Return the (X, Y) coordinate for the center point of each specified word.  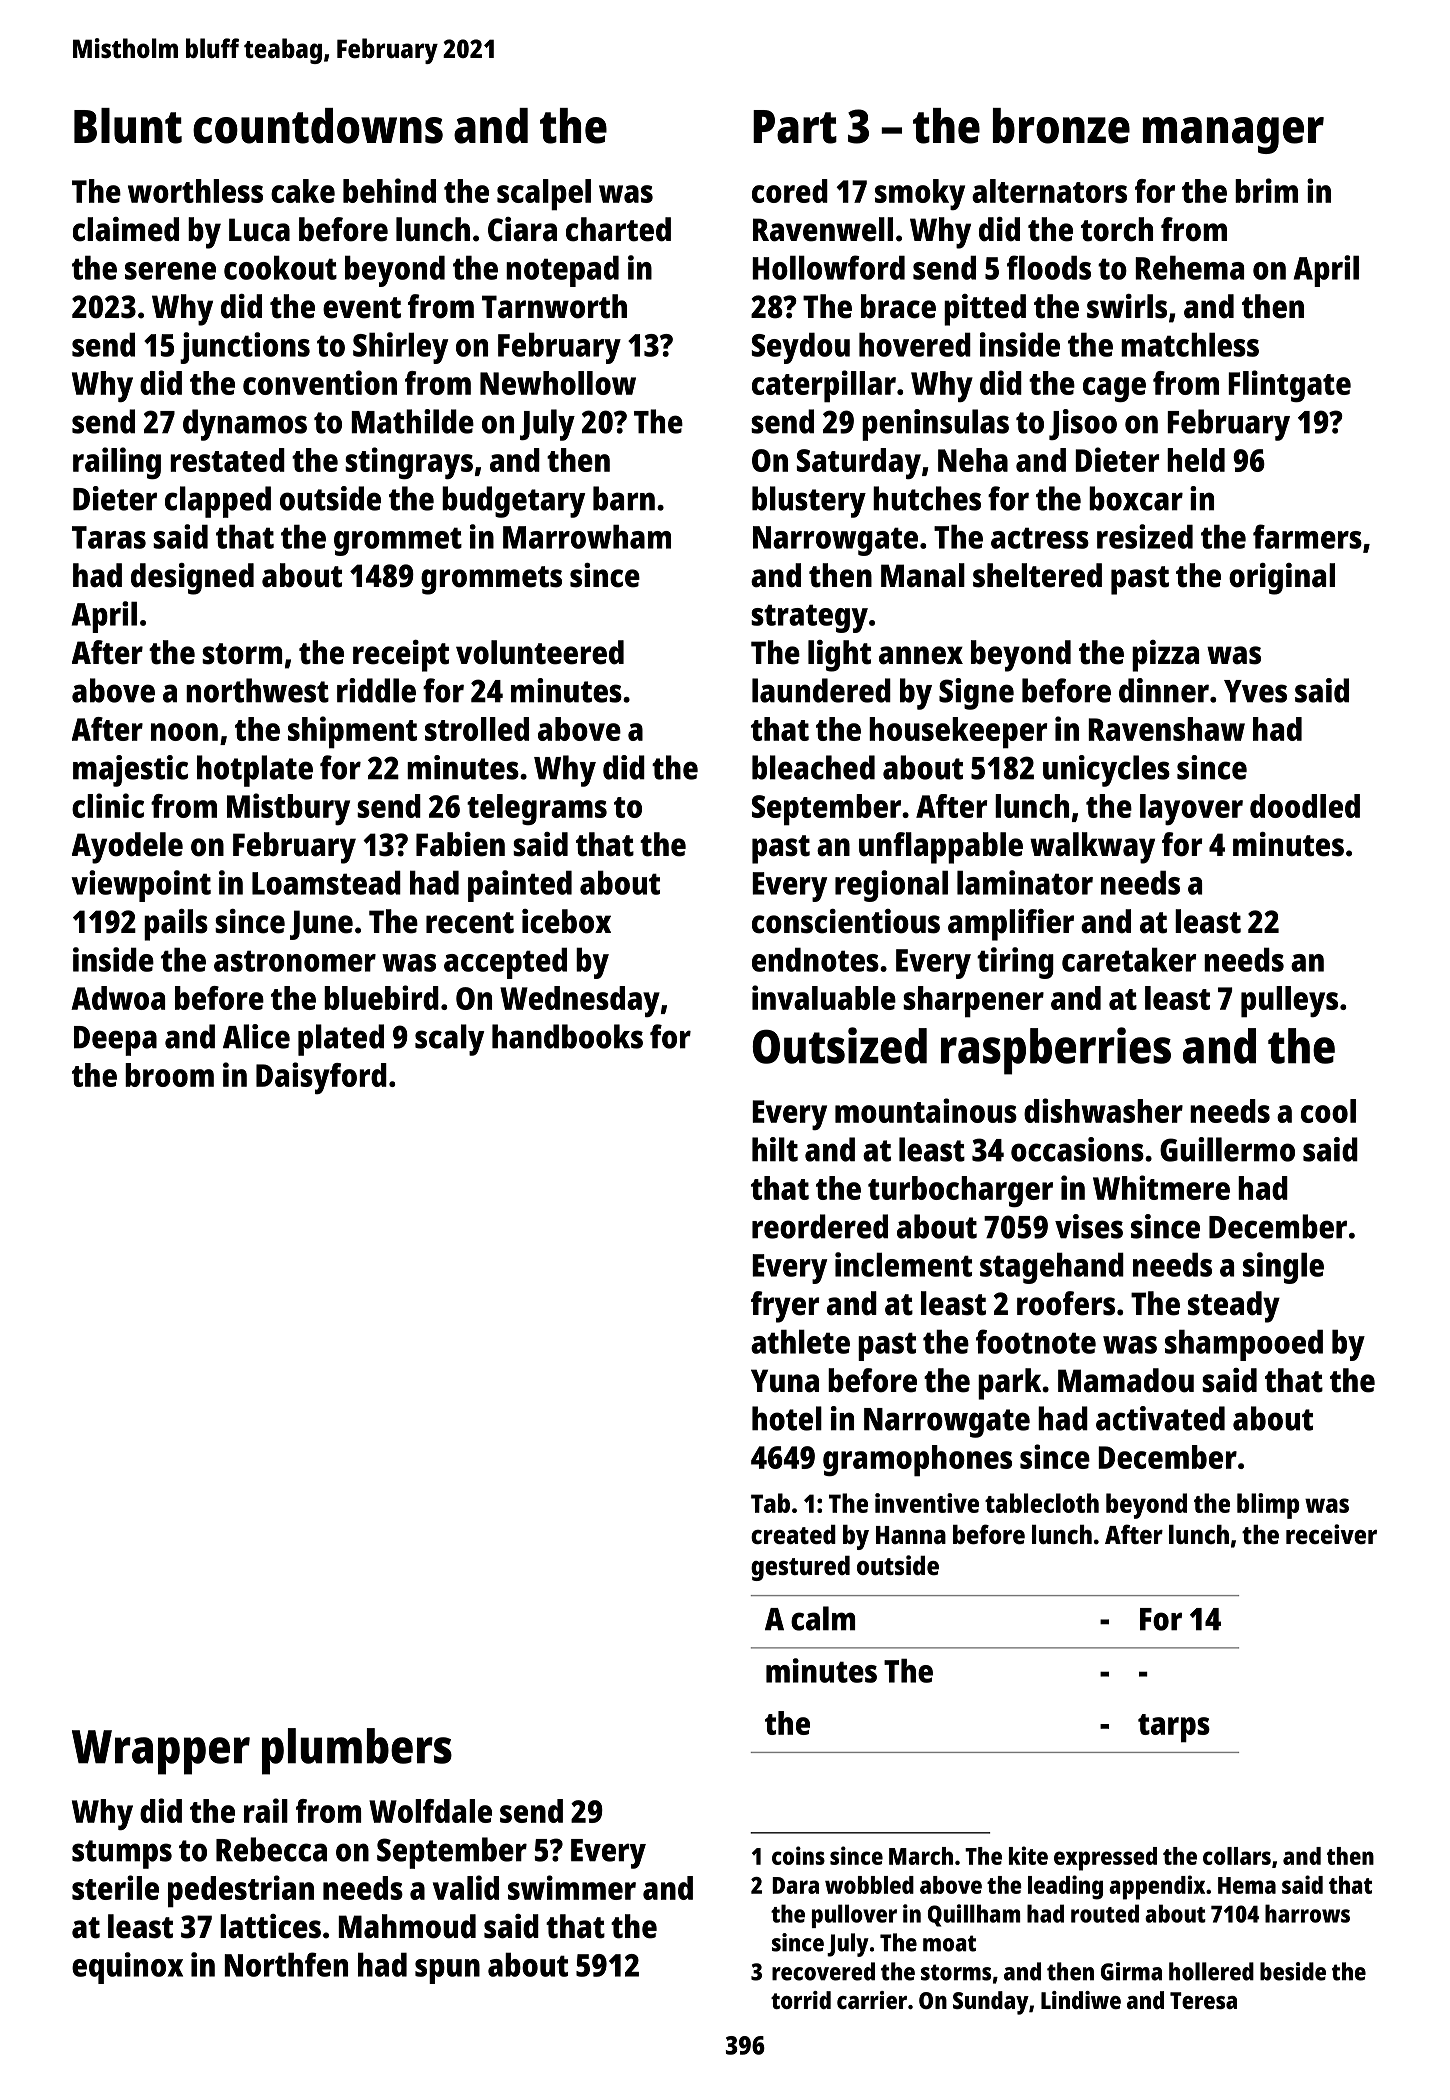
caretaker (1129, 959)
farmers (1307, 536)
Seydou (801, 348)
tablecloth (1042, 1503)
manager (1233, 135)
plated (341, 1040)
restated (227, 460)
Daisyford (321, 1078)
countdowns (318, 126)
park (1009, 1384)
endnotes (815, 959)
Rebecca (271, 1849)
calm (823, 1618)
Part (795, 127)
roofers (1066, 1303)
